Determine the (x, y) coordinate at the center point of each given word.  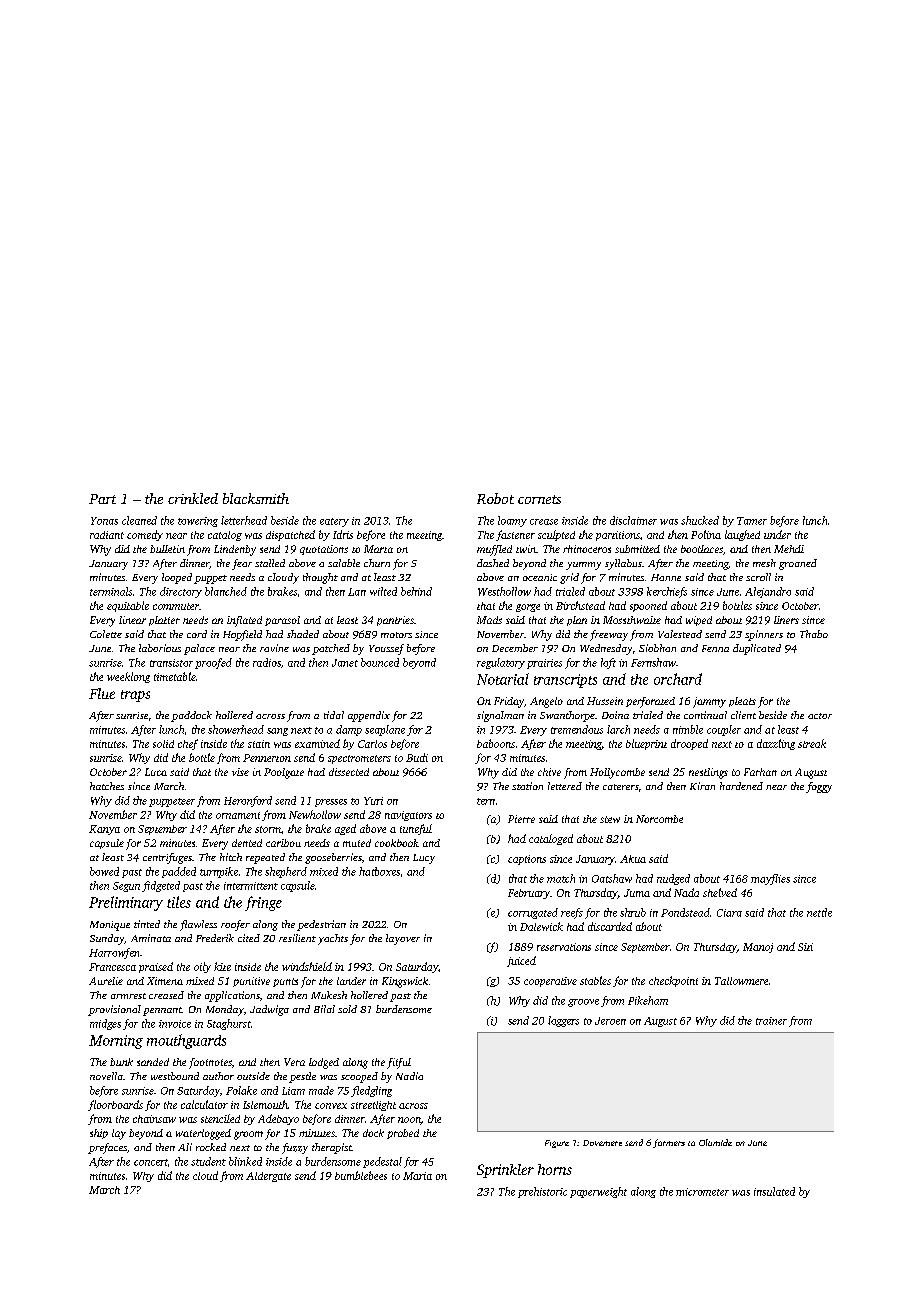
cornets (539, 499)
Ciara (729, 913)
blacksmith (256, 498)
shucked (700, 520)
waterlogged (203, 1134)
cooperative (550, 982)
